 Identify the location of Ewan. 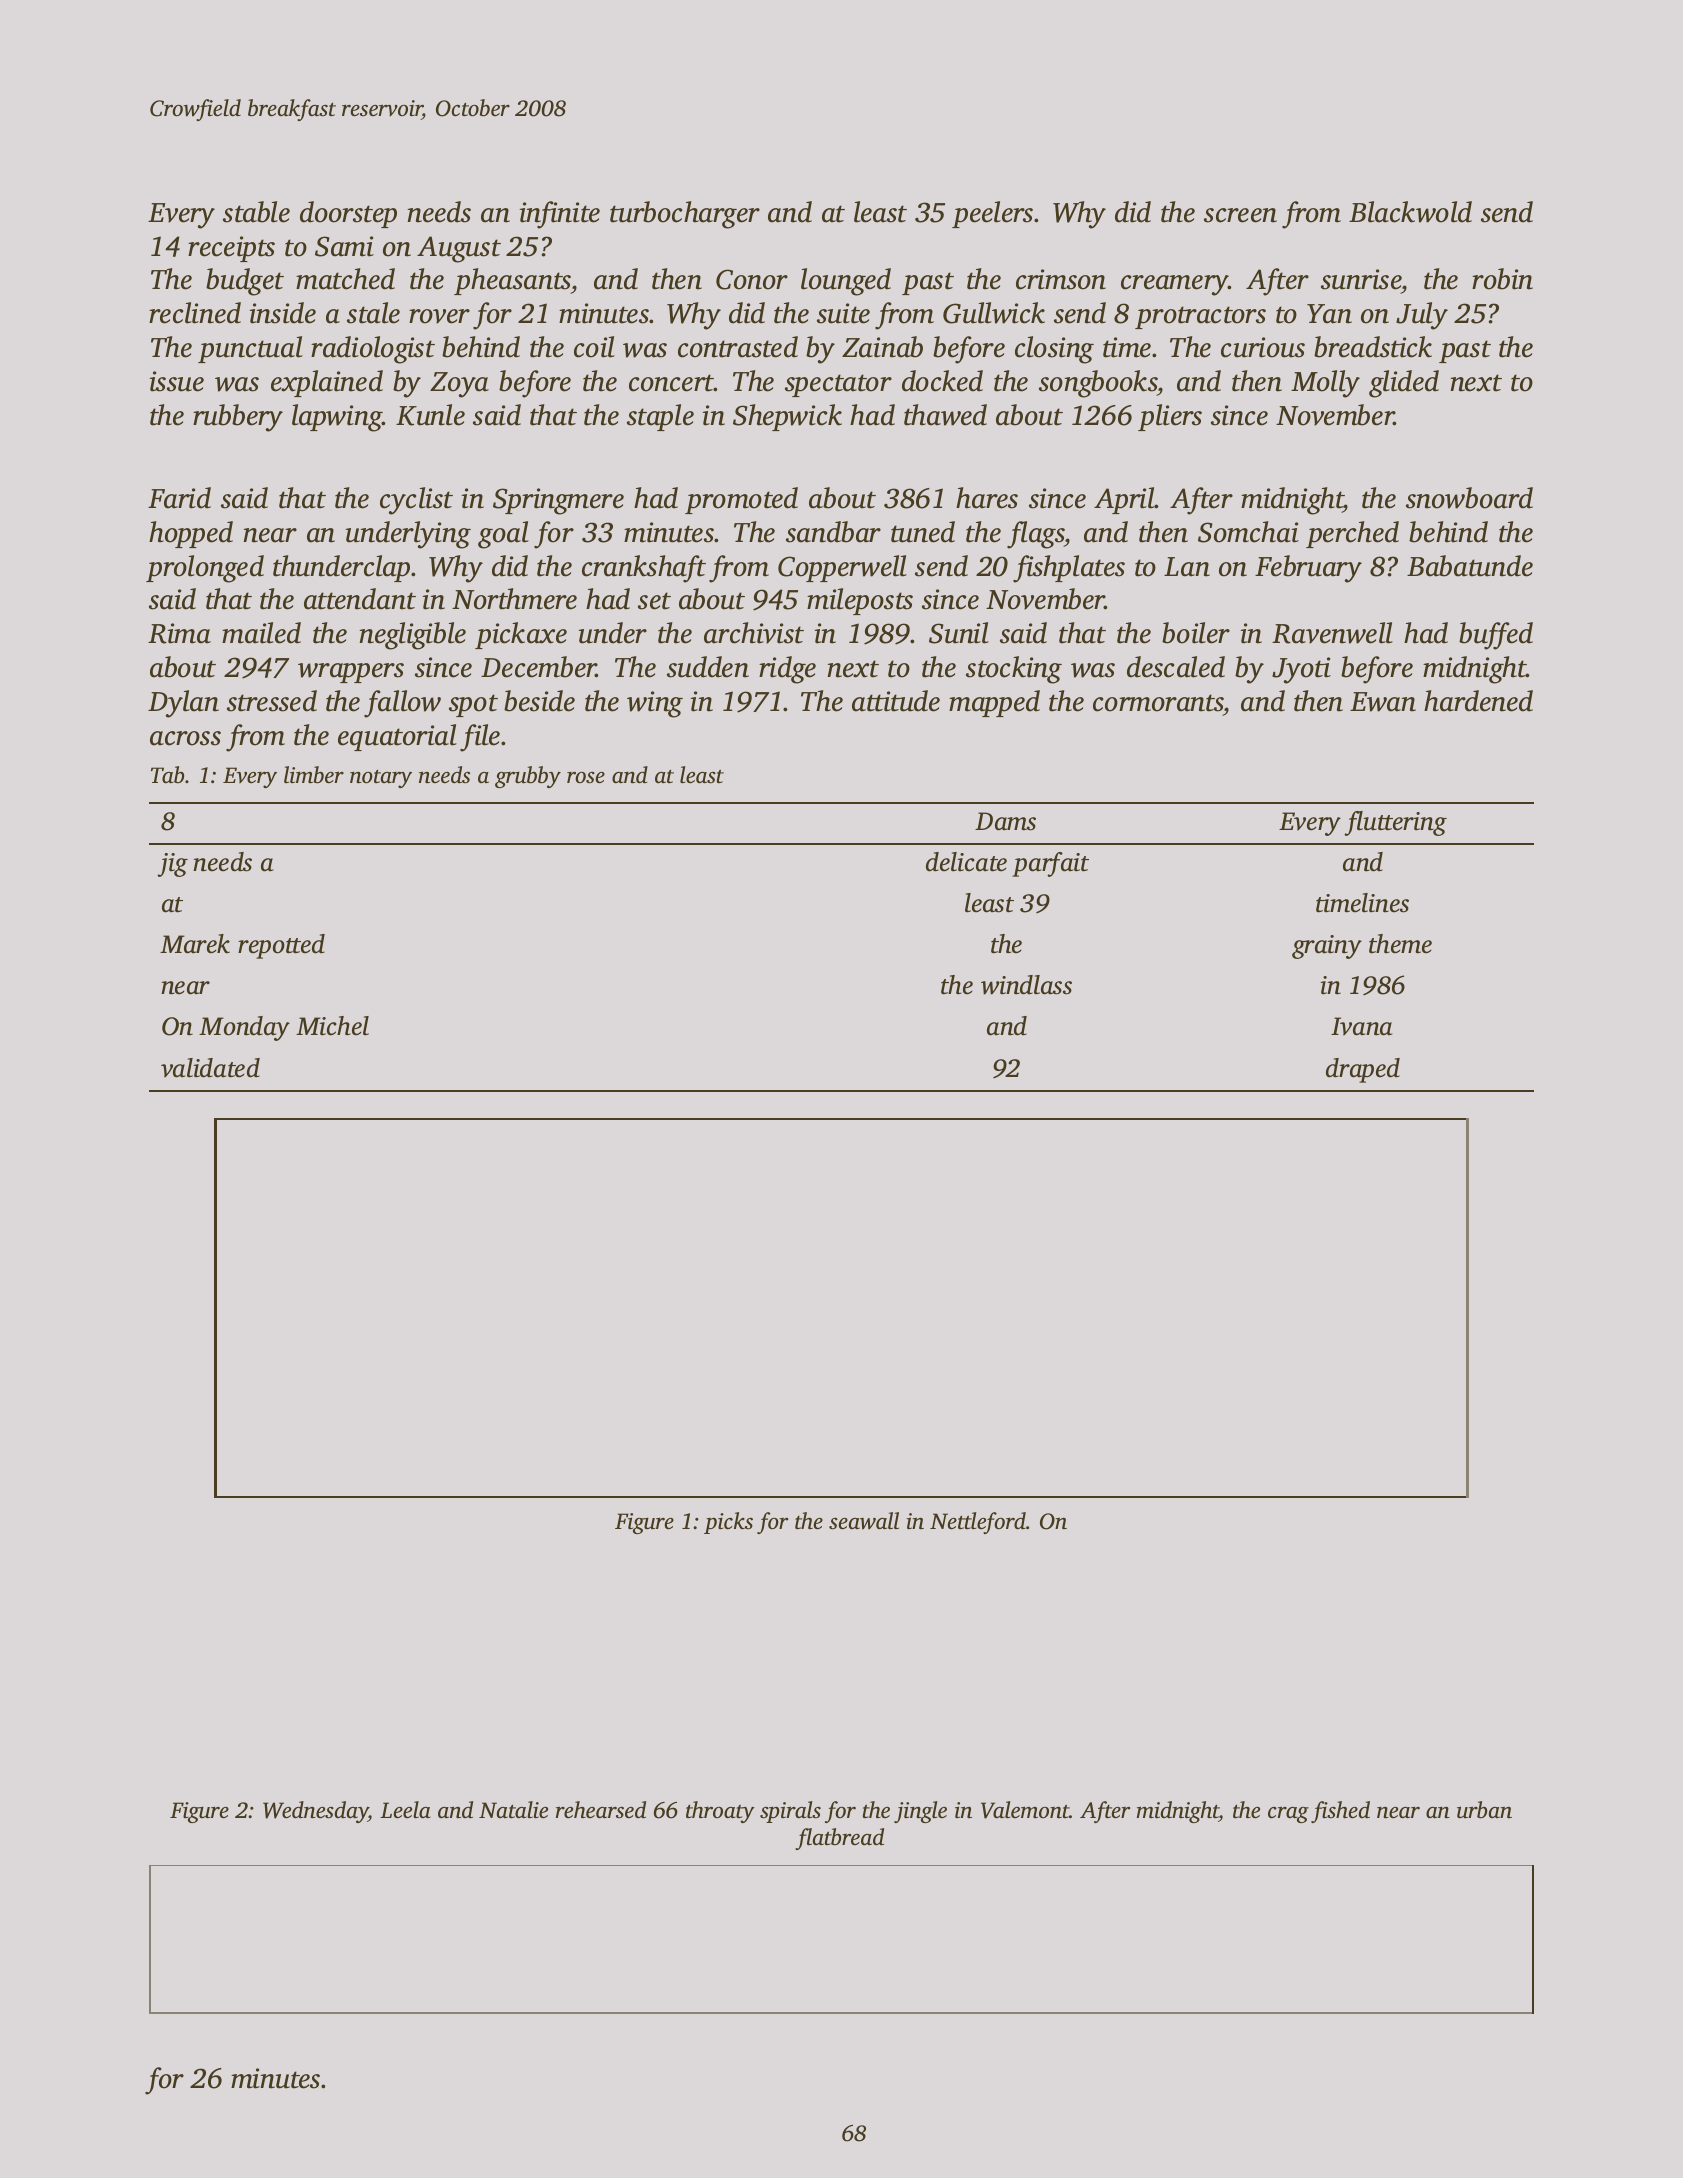
(1383, 702).
